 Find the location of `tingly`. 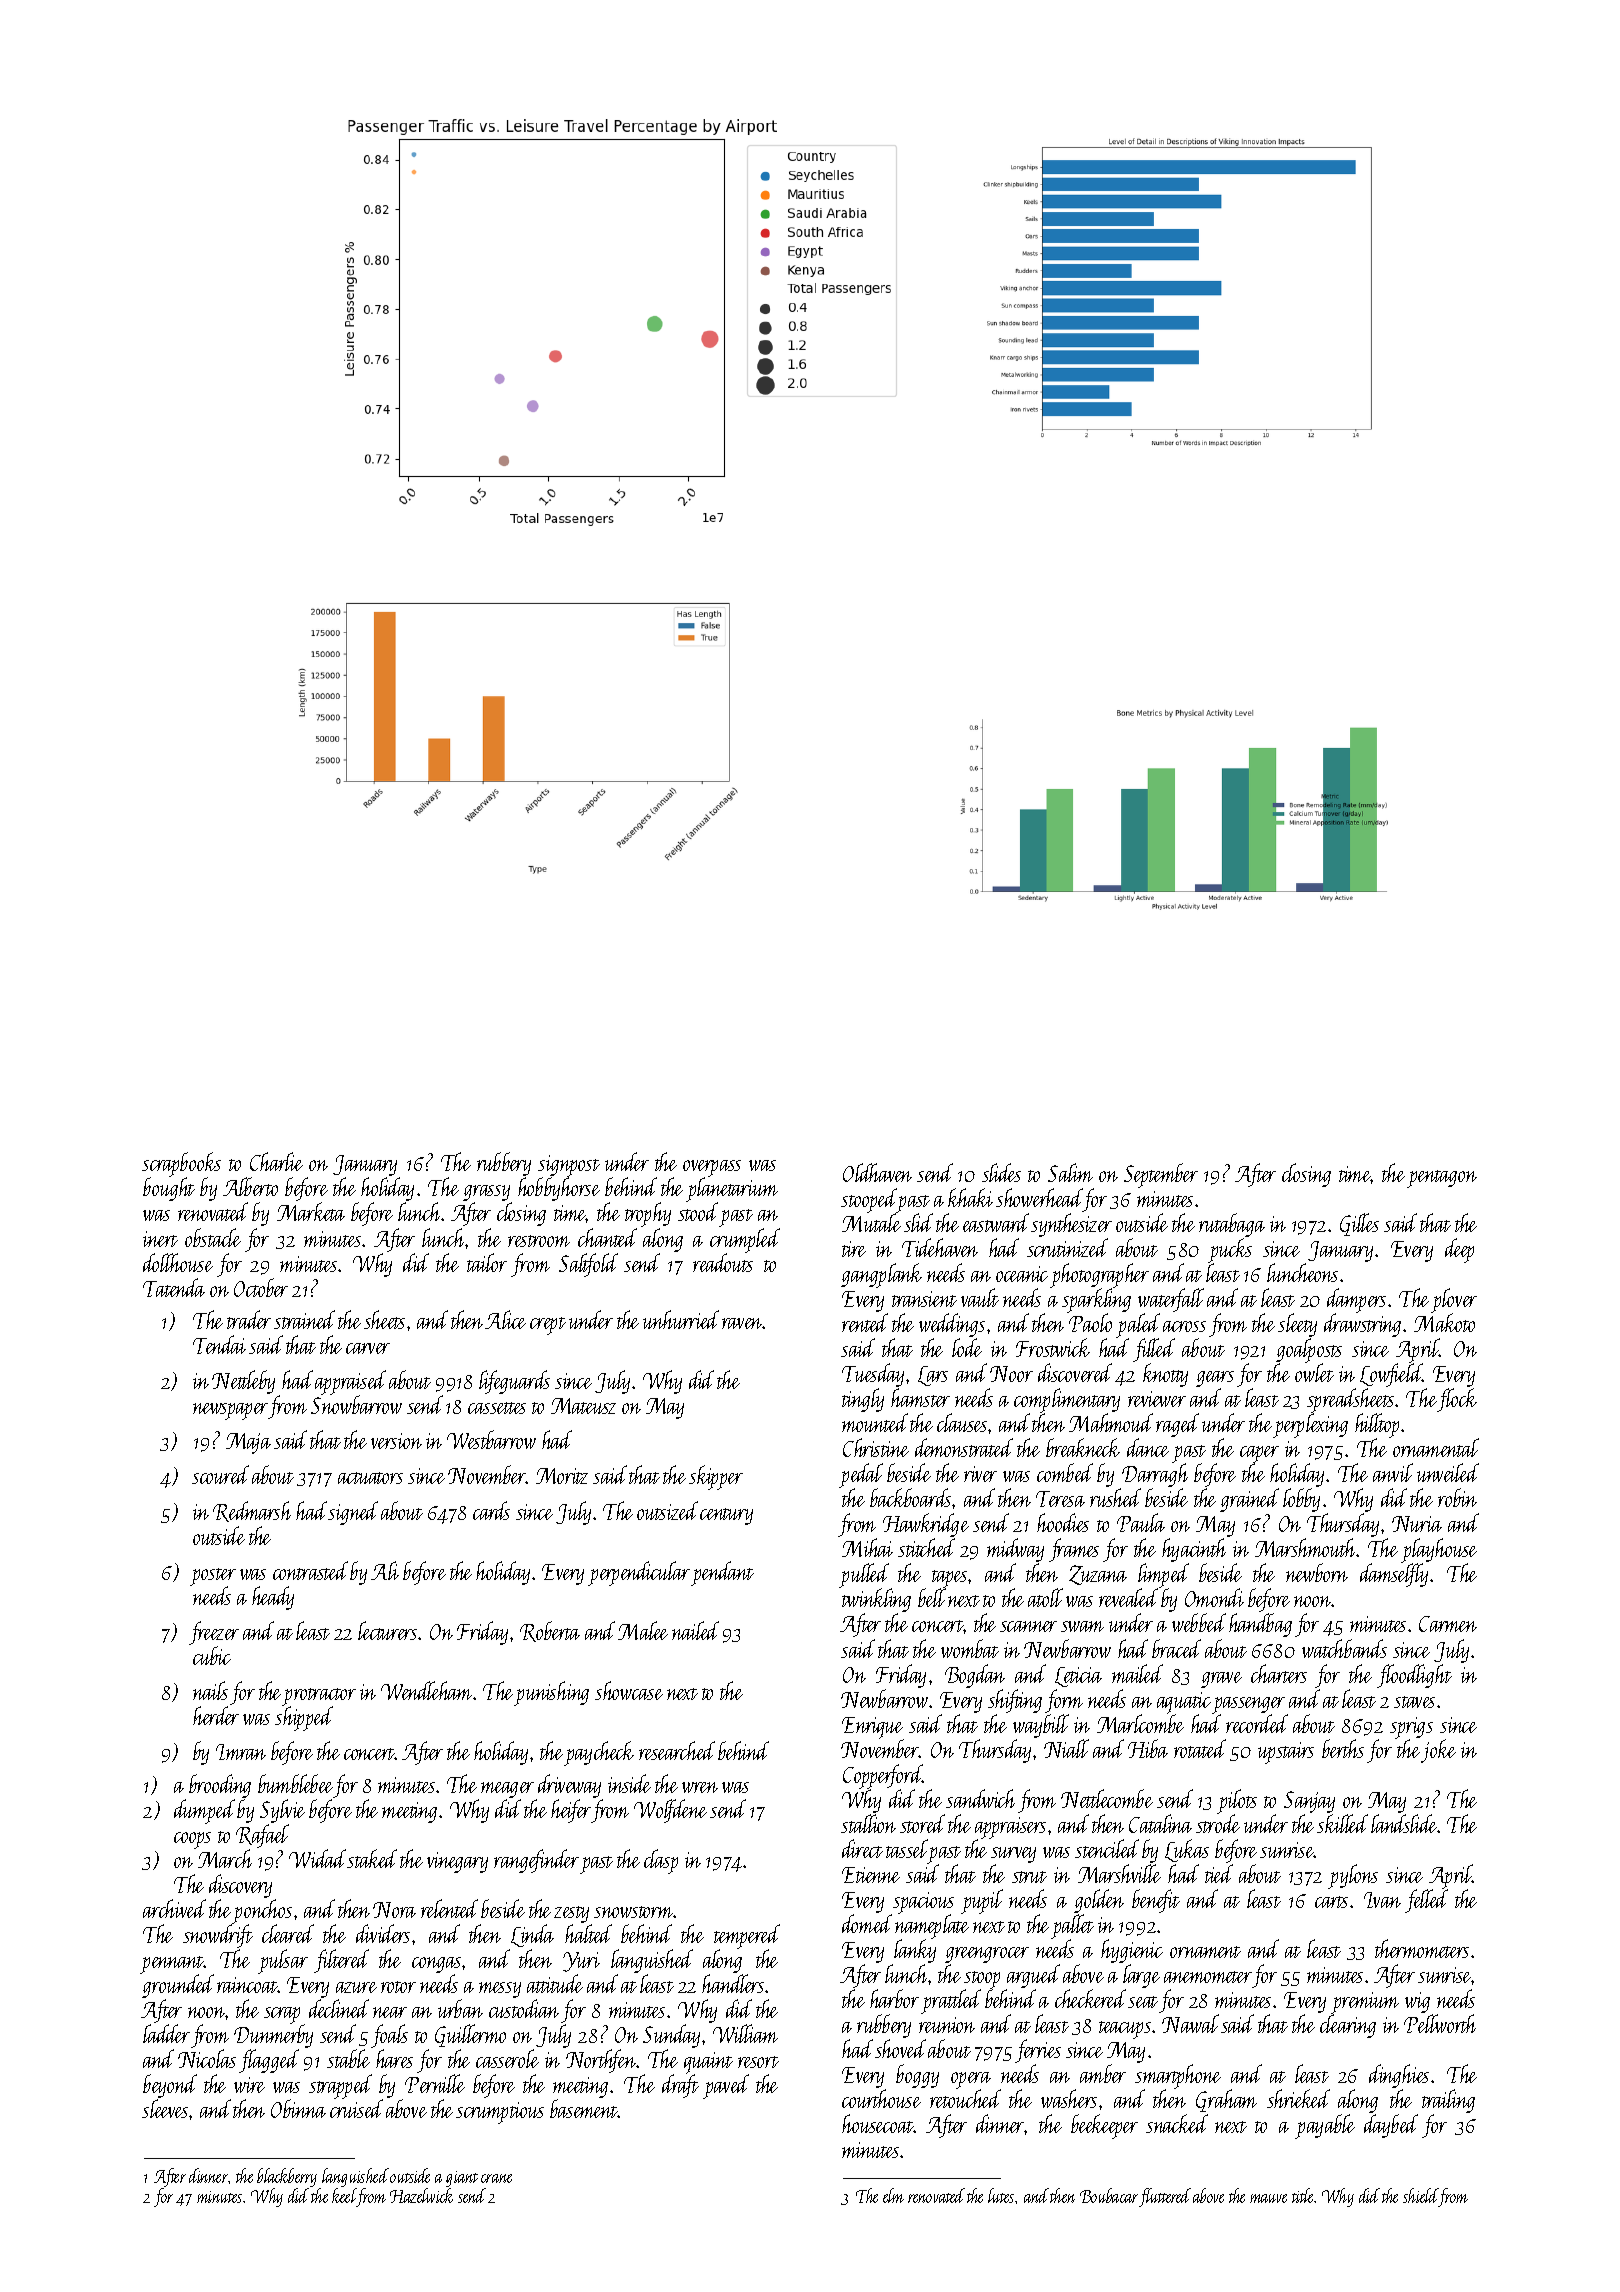

tingly is located at coordinates (863, 1400).
